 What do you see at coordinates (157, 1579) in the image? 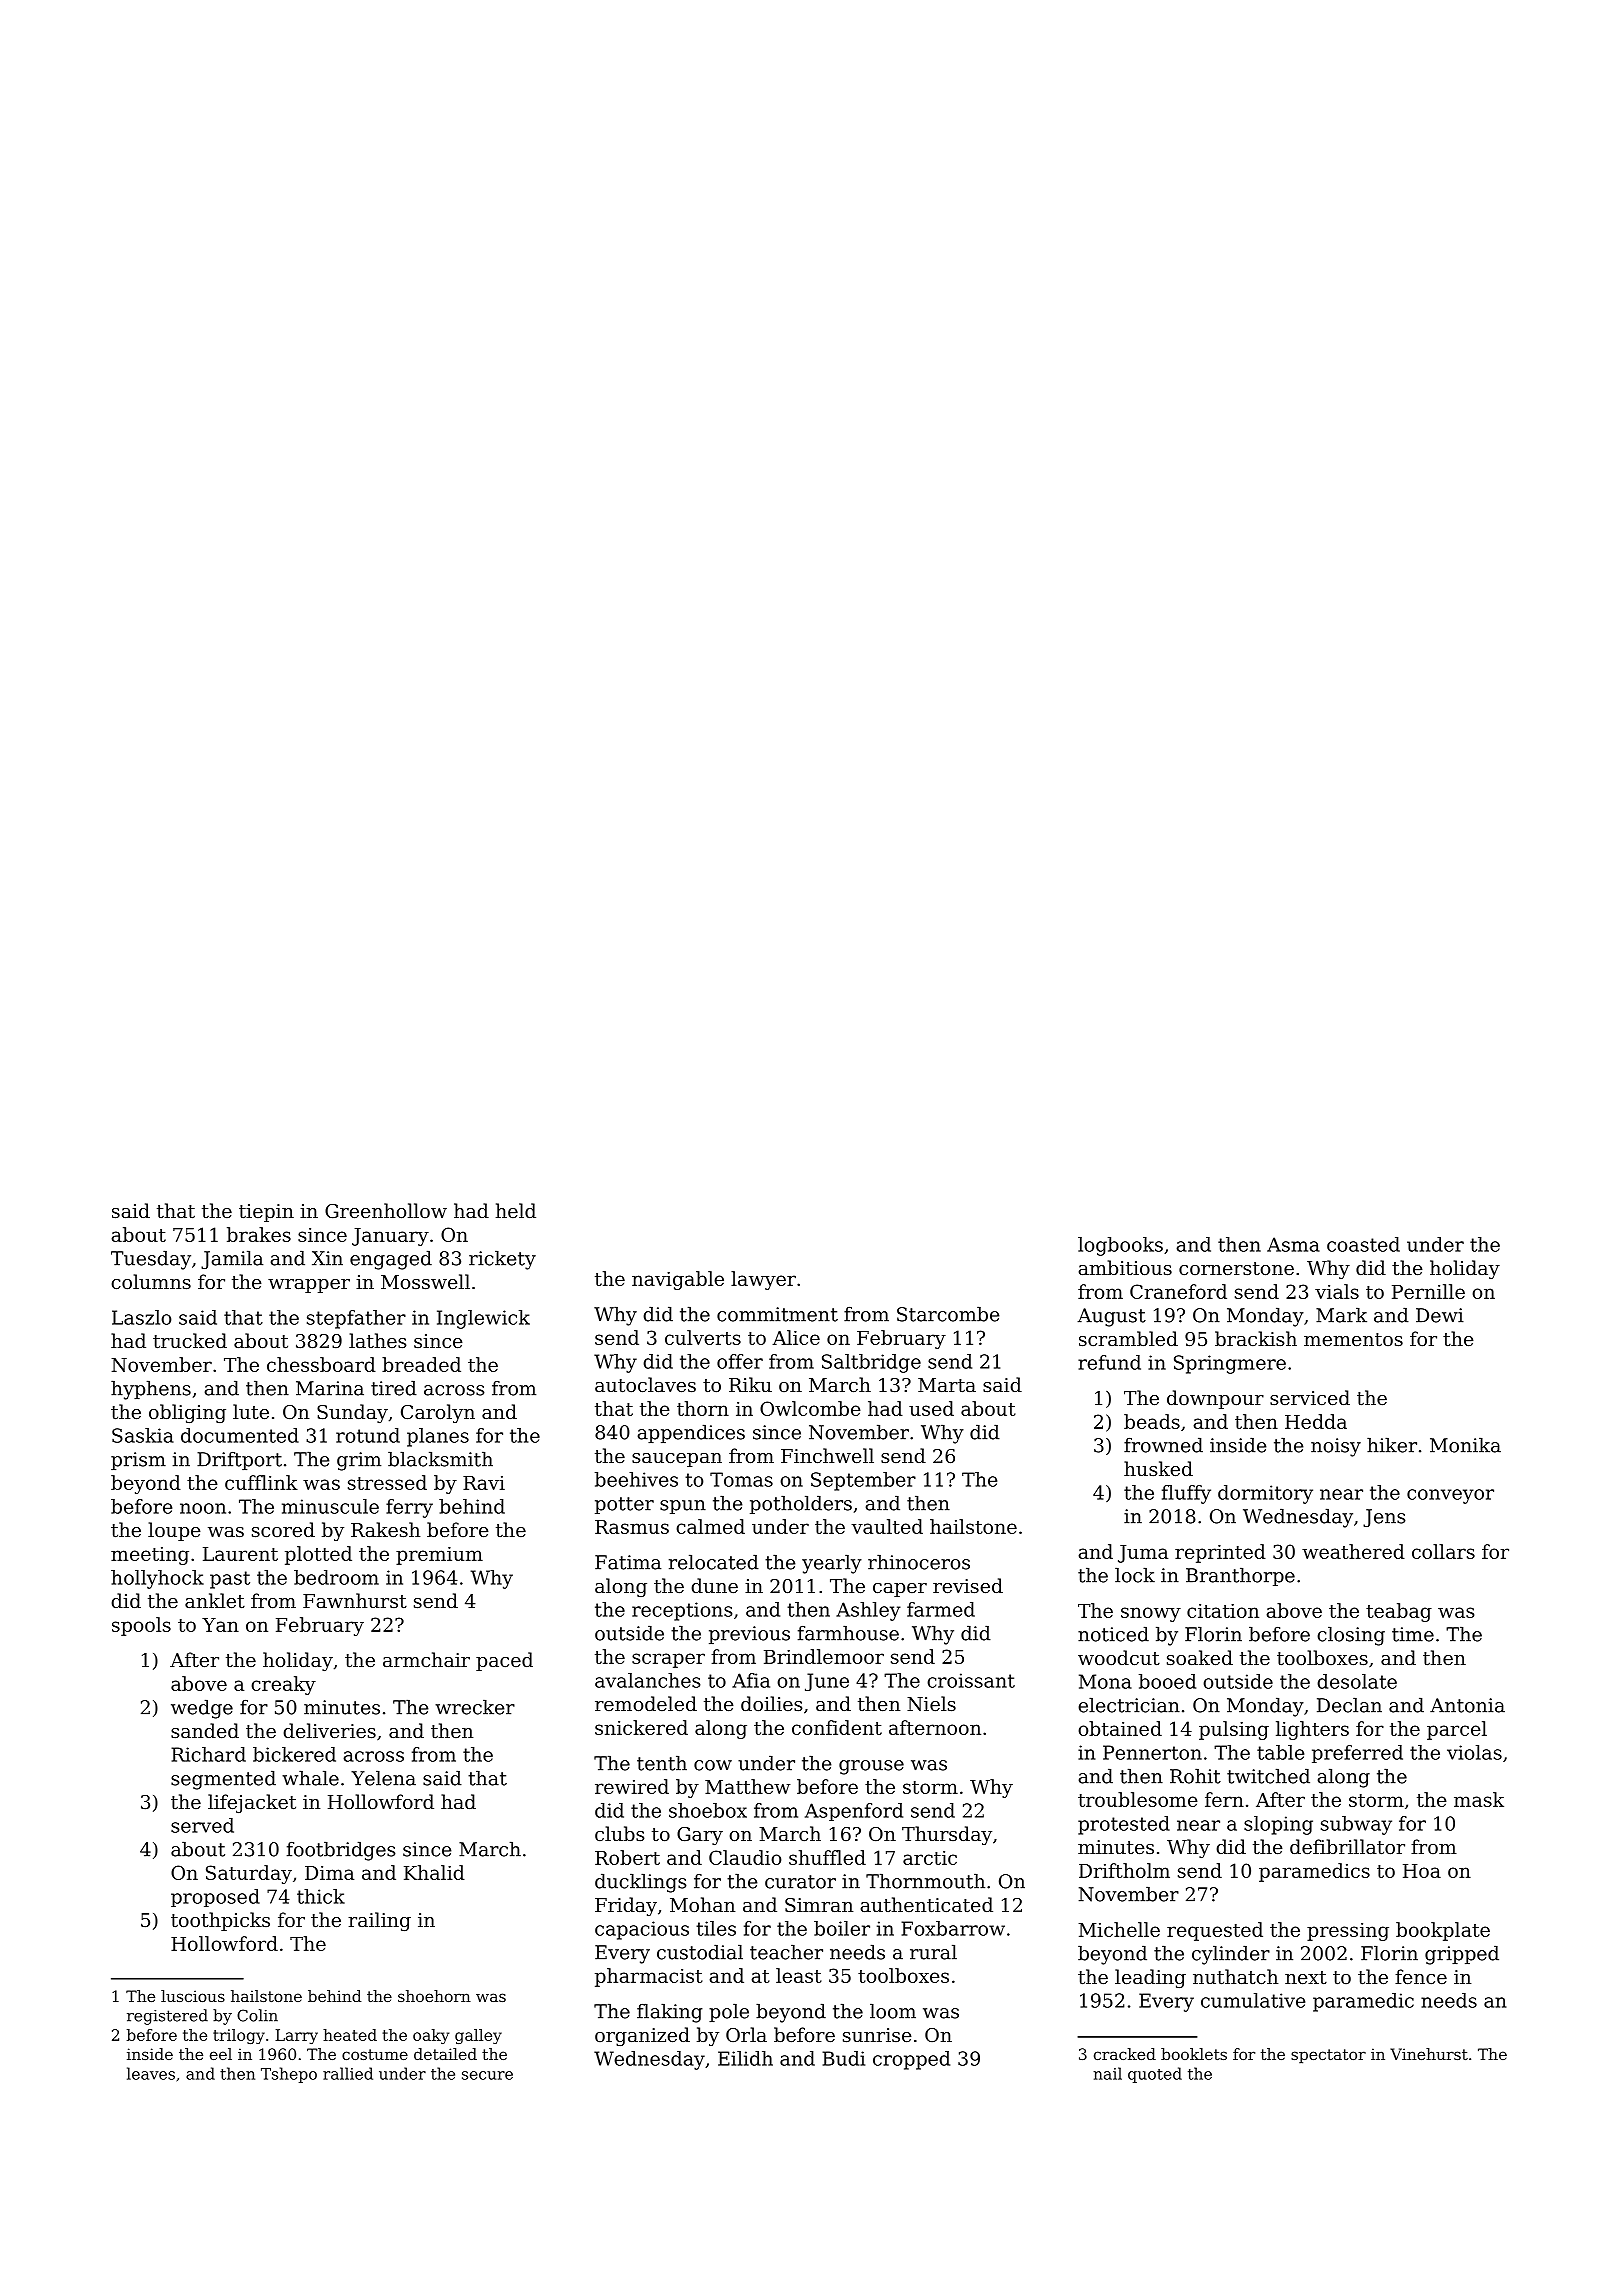
I see `hollyhock` at bounding box center [157, 1579].
